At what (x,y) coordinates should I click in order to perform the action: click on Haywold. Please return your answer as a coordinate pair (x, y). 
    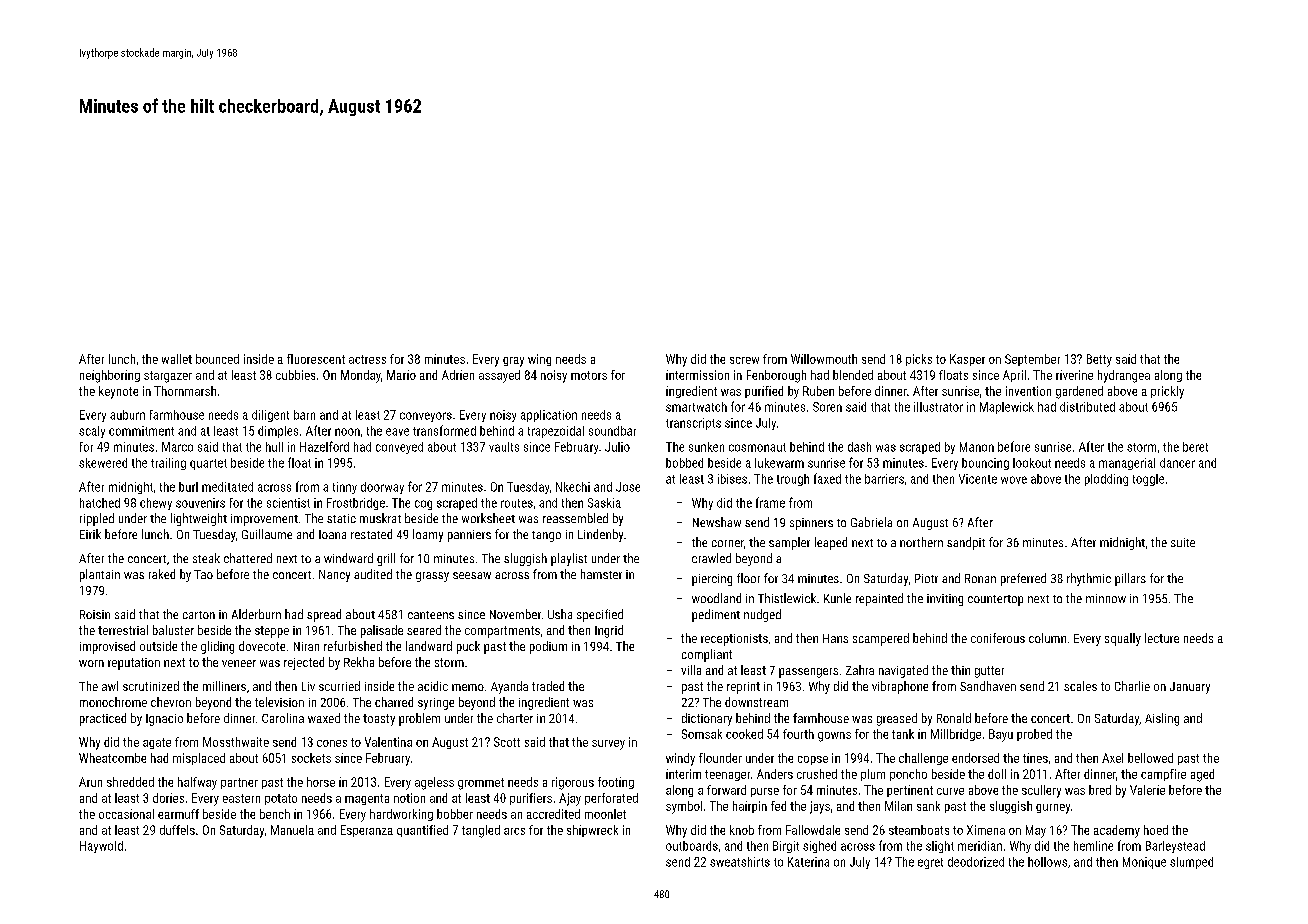
    Looking at the image, I should click on (101, 847).
